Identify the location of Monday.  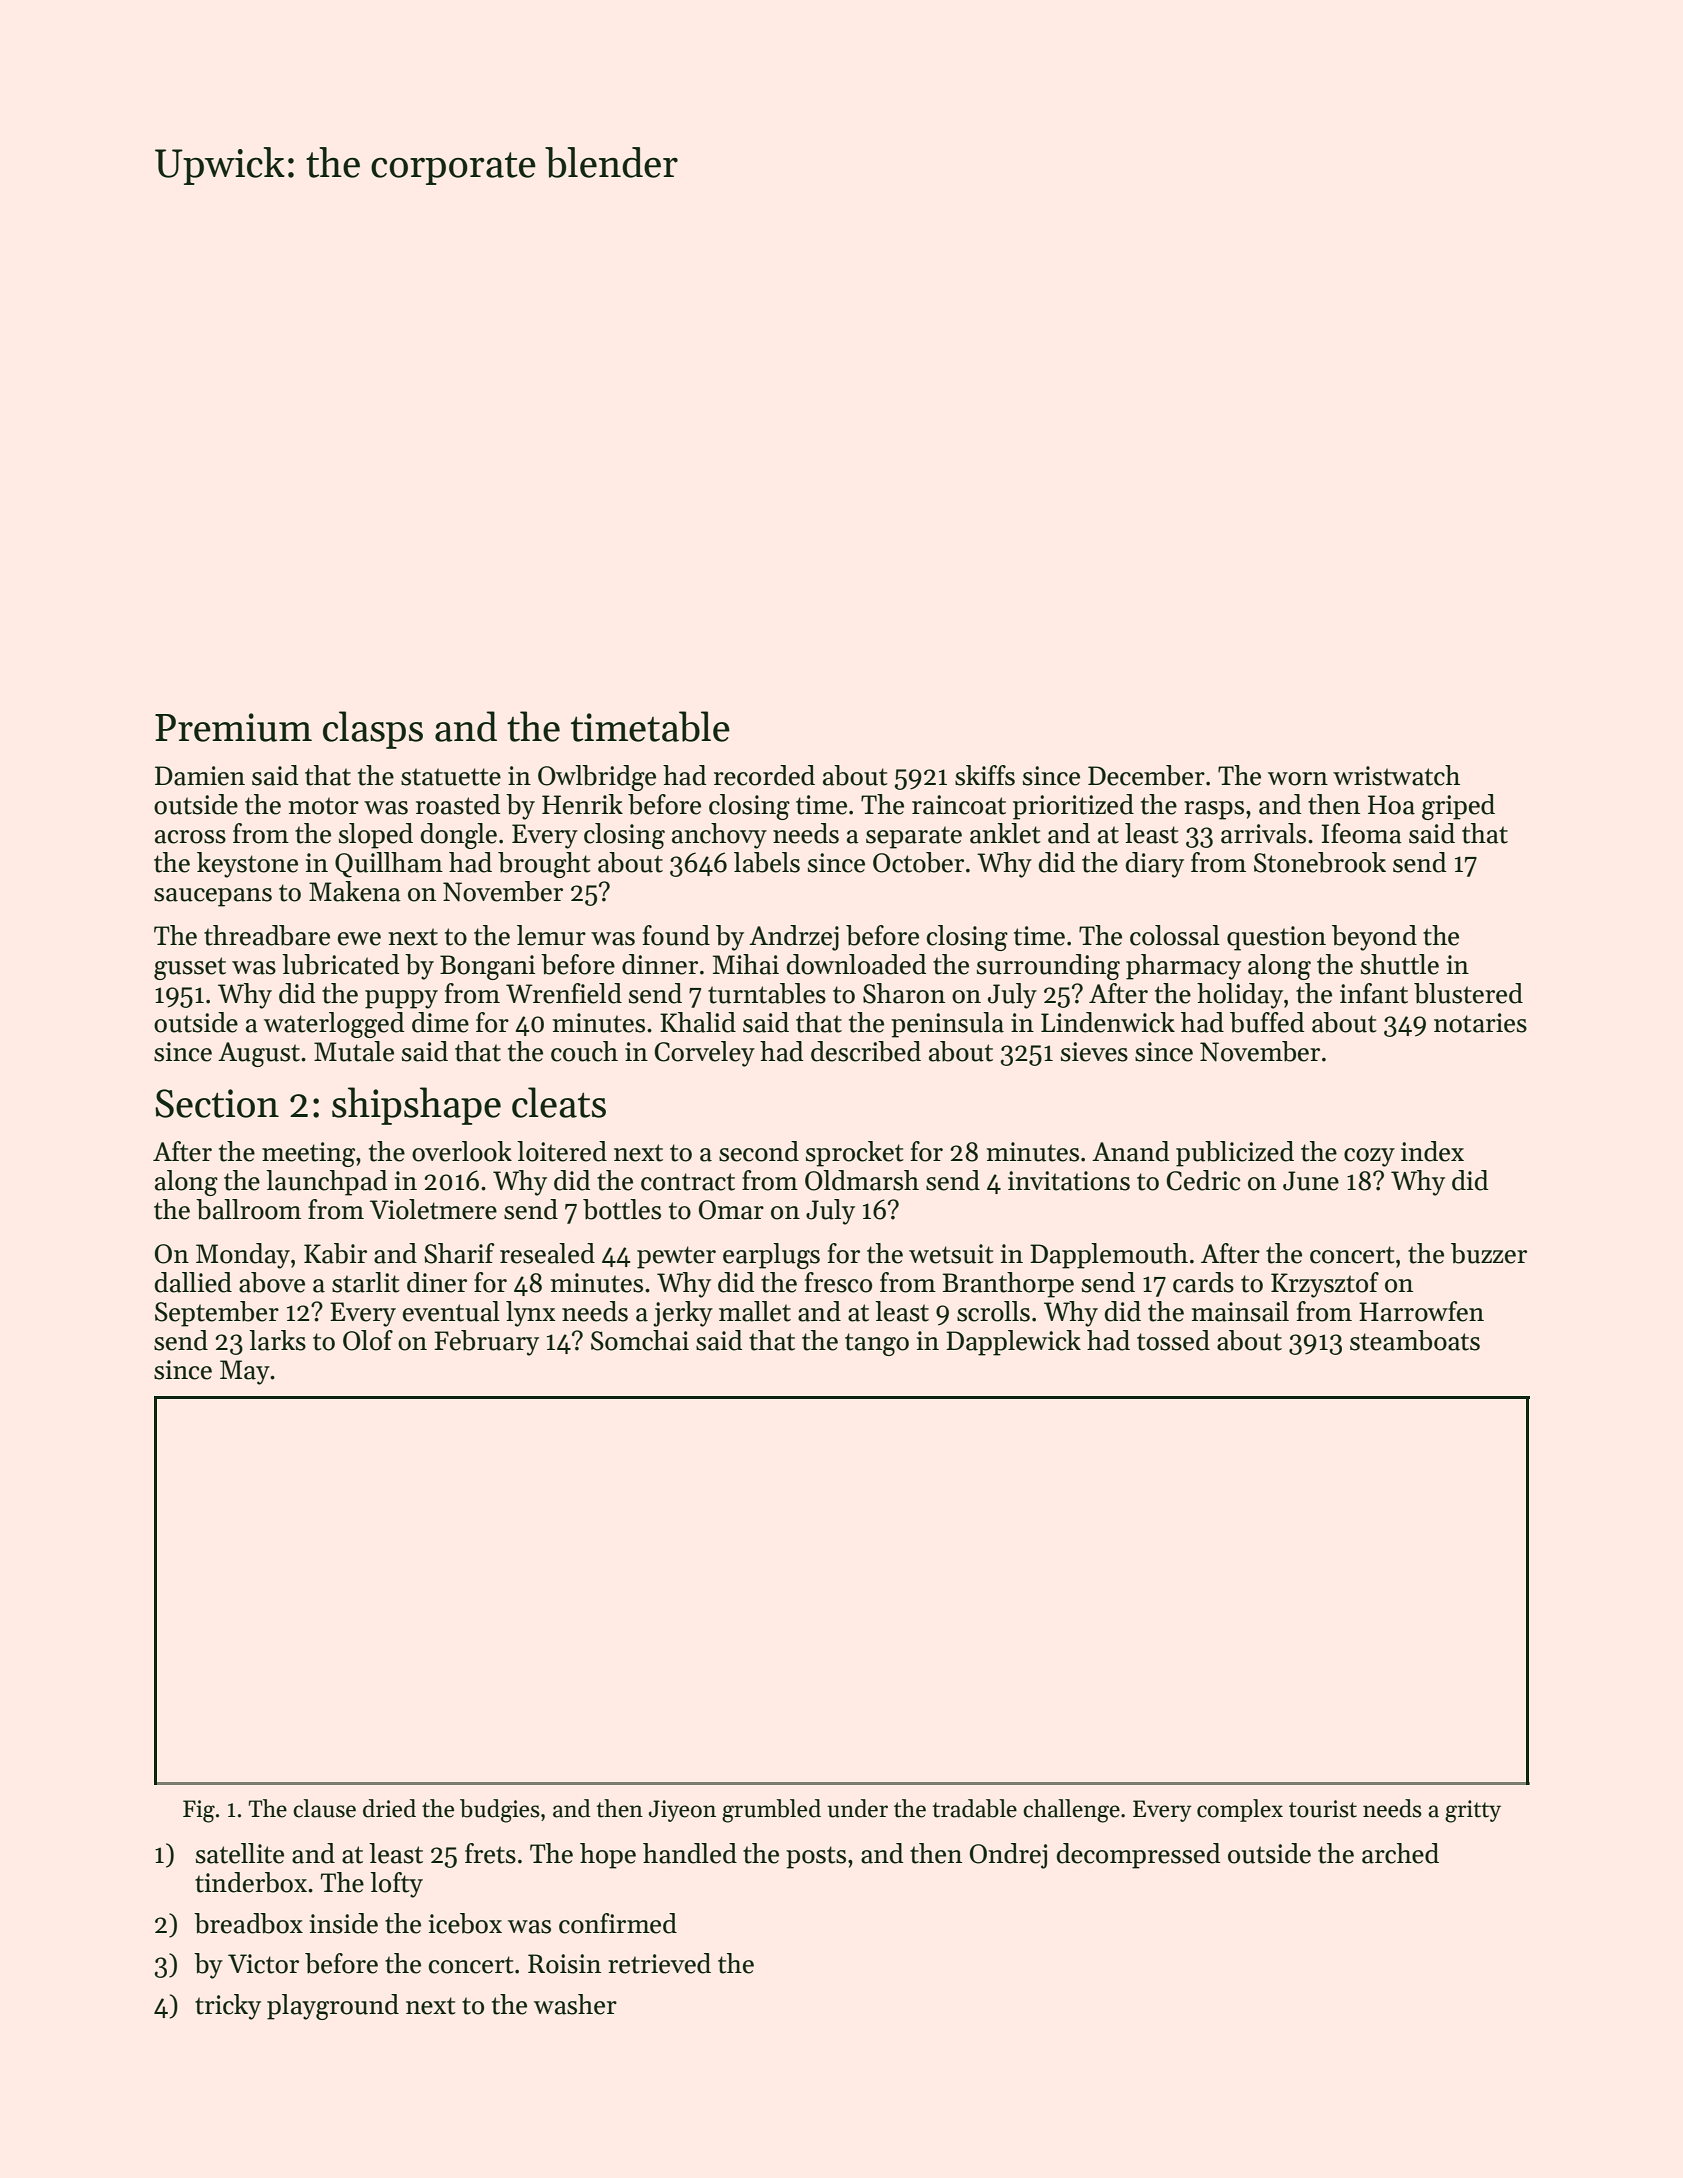
(243, 1256).
